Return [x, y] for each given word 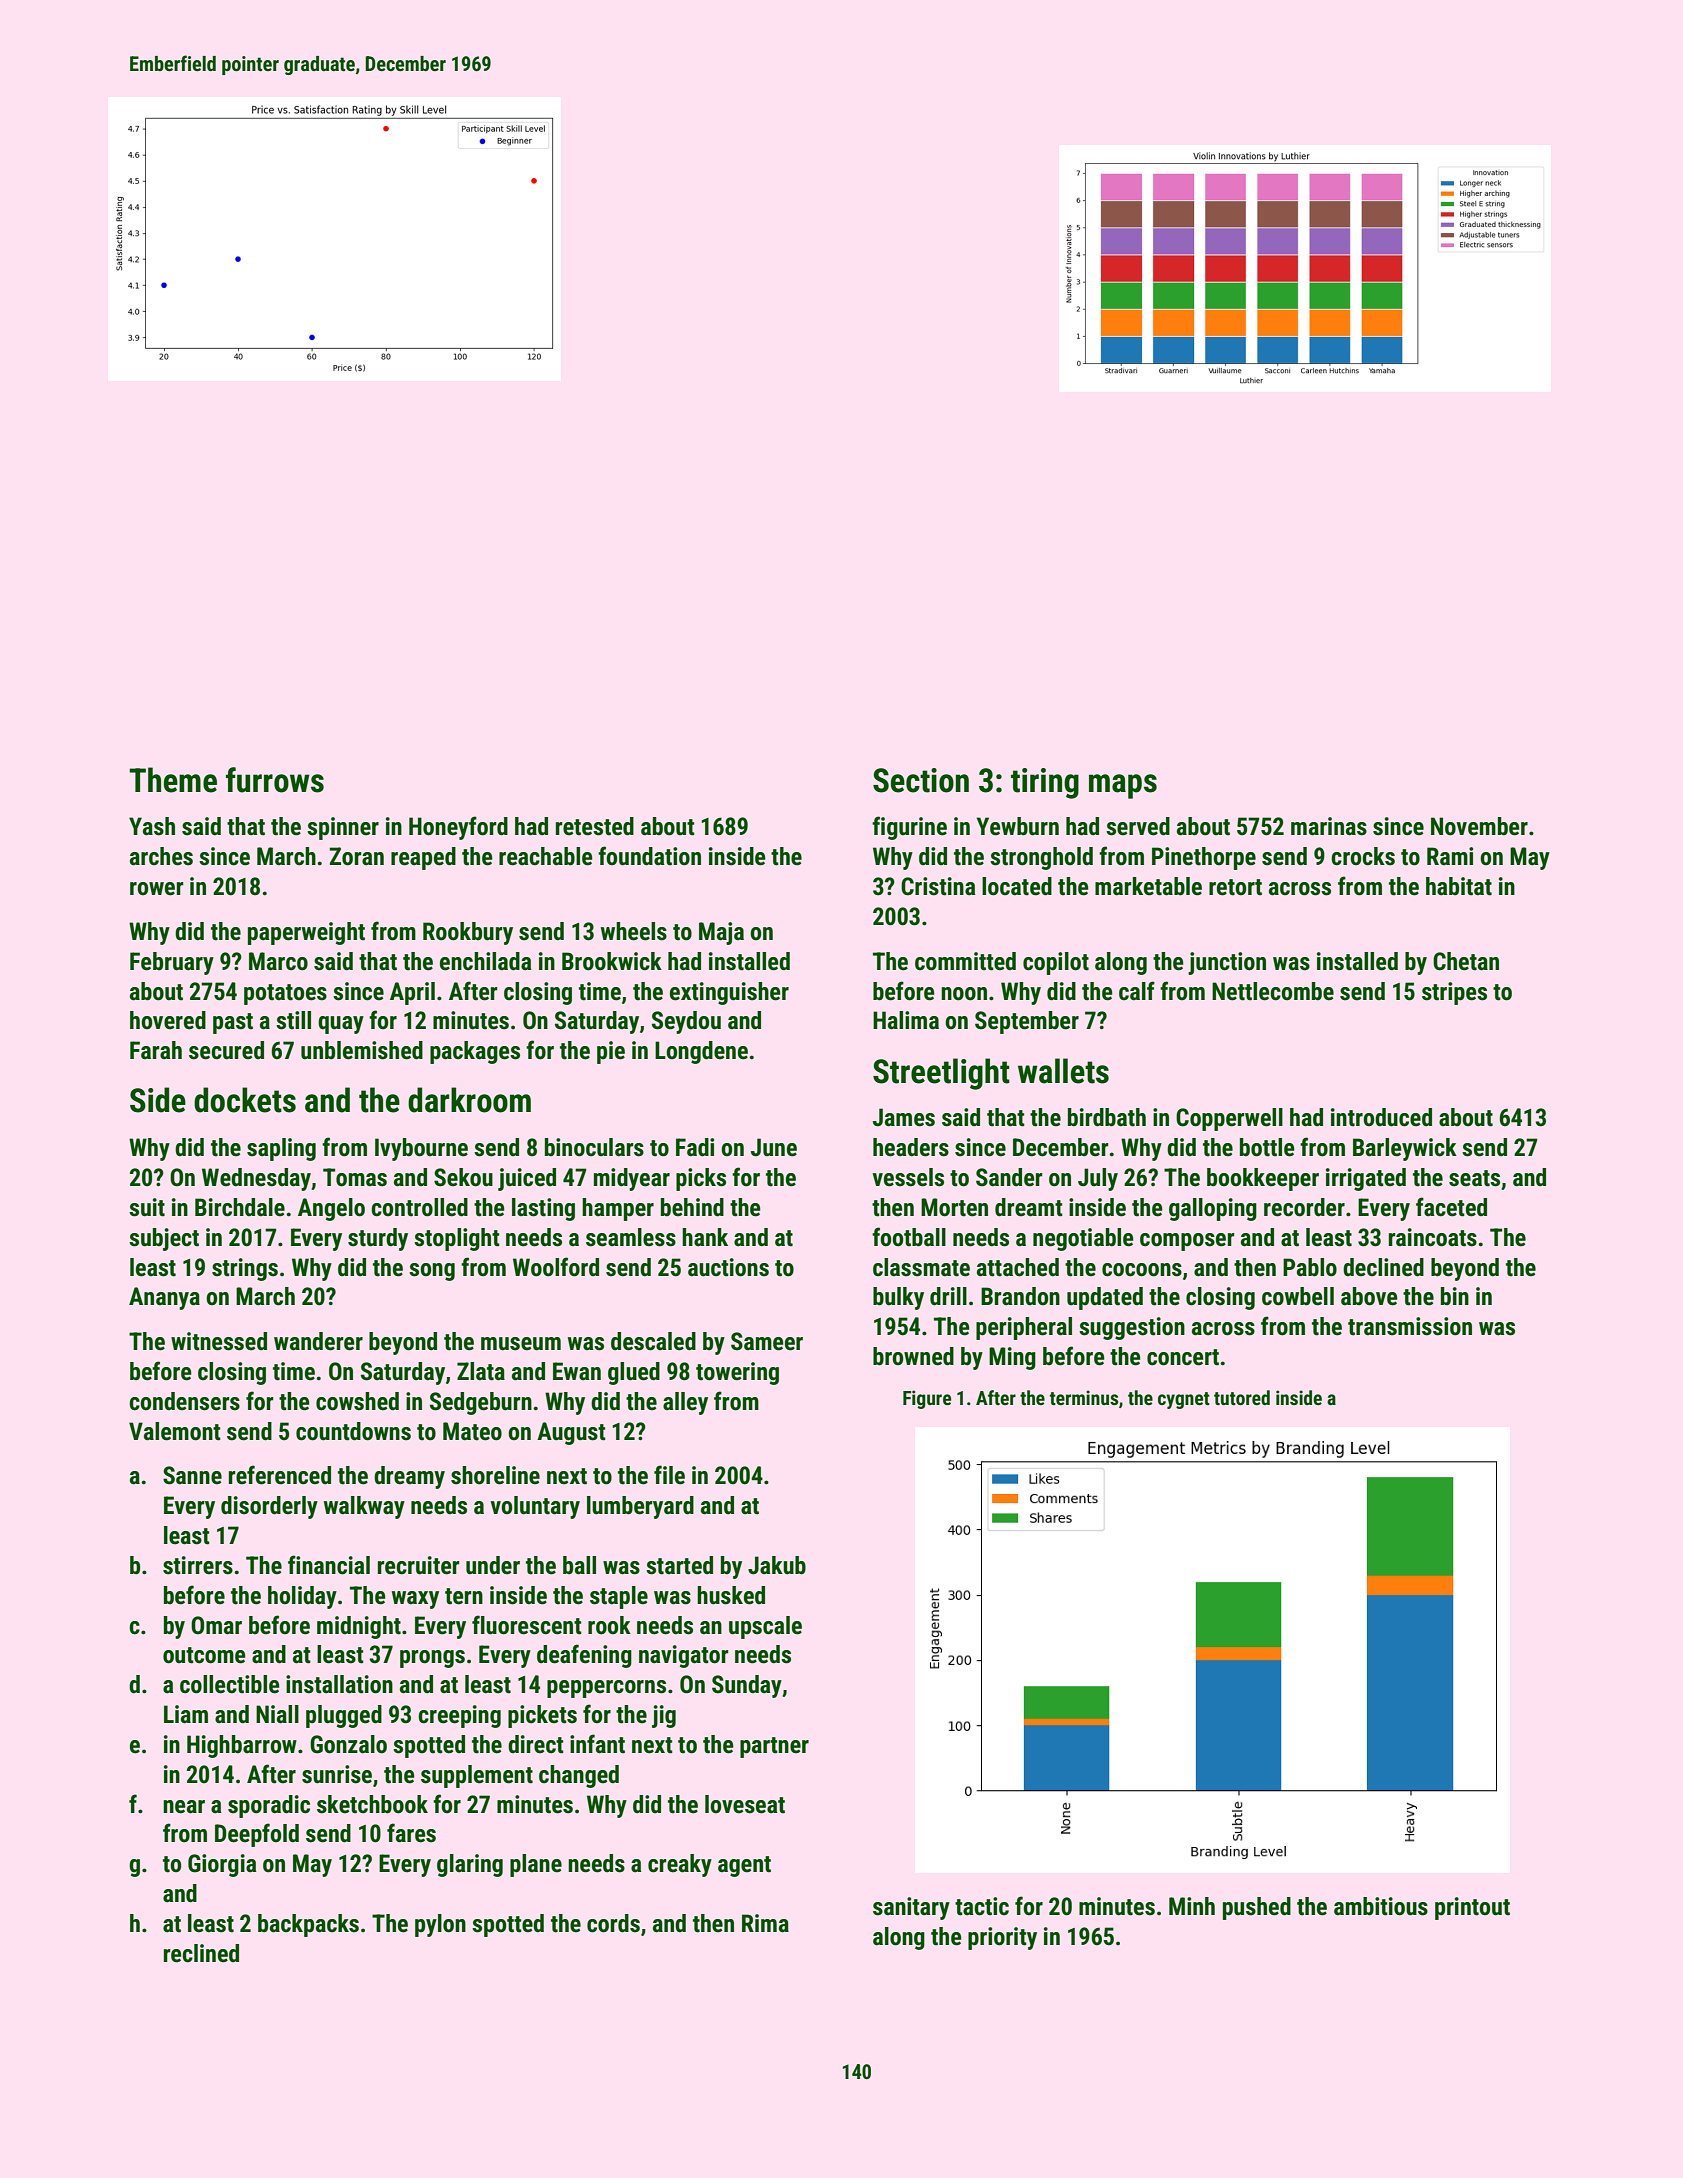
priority [1002, 1938]
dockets [245, 1100]
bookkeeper [1263, 1179]
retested [595, 826]
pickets [542, 1716]
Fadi [695, 1147]
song [432, 1272]
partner [774, 1747]
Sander [1009, 1177]
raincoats [1433, 1237]
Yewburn [1017, 826]
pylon [440, 1925]
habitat [1459, 886]
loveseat [745, 1804]
